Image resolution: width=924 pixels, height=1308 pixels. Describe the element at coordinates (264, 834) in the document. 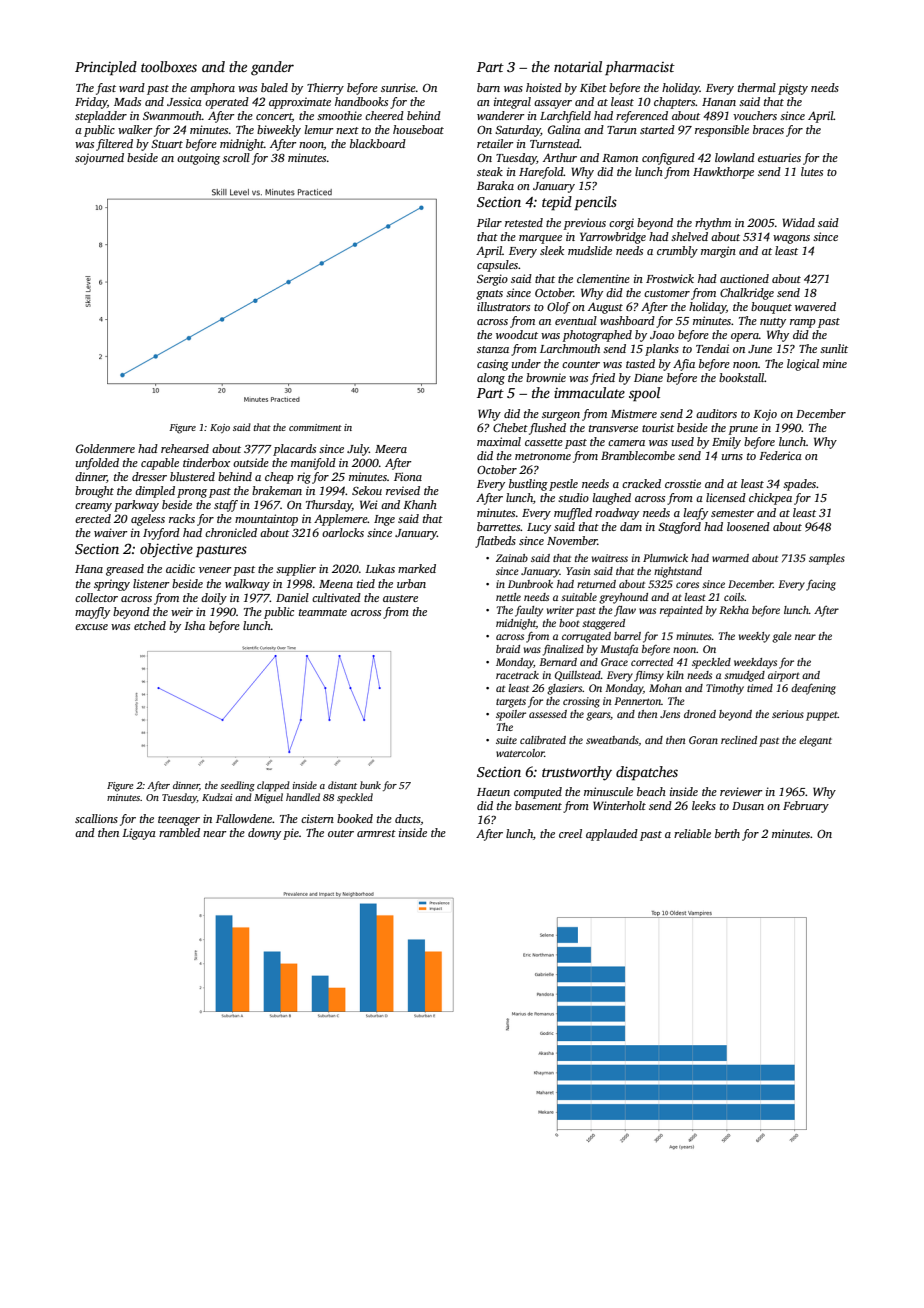

I see `downy` at that location.
